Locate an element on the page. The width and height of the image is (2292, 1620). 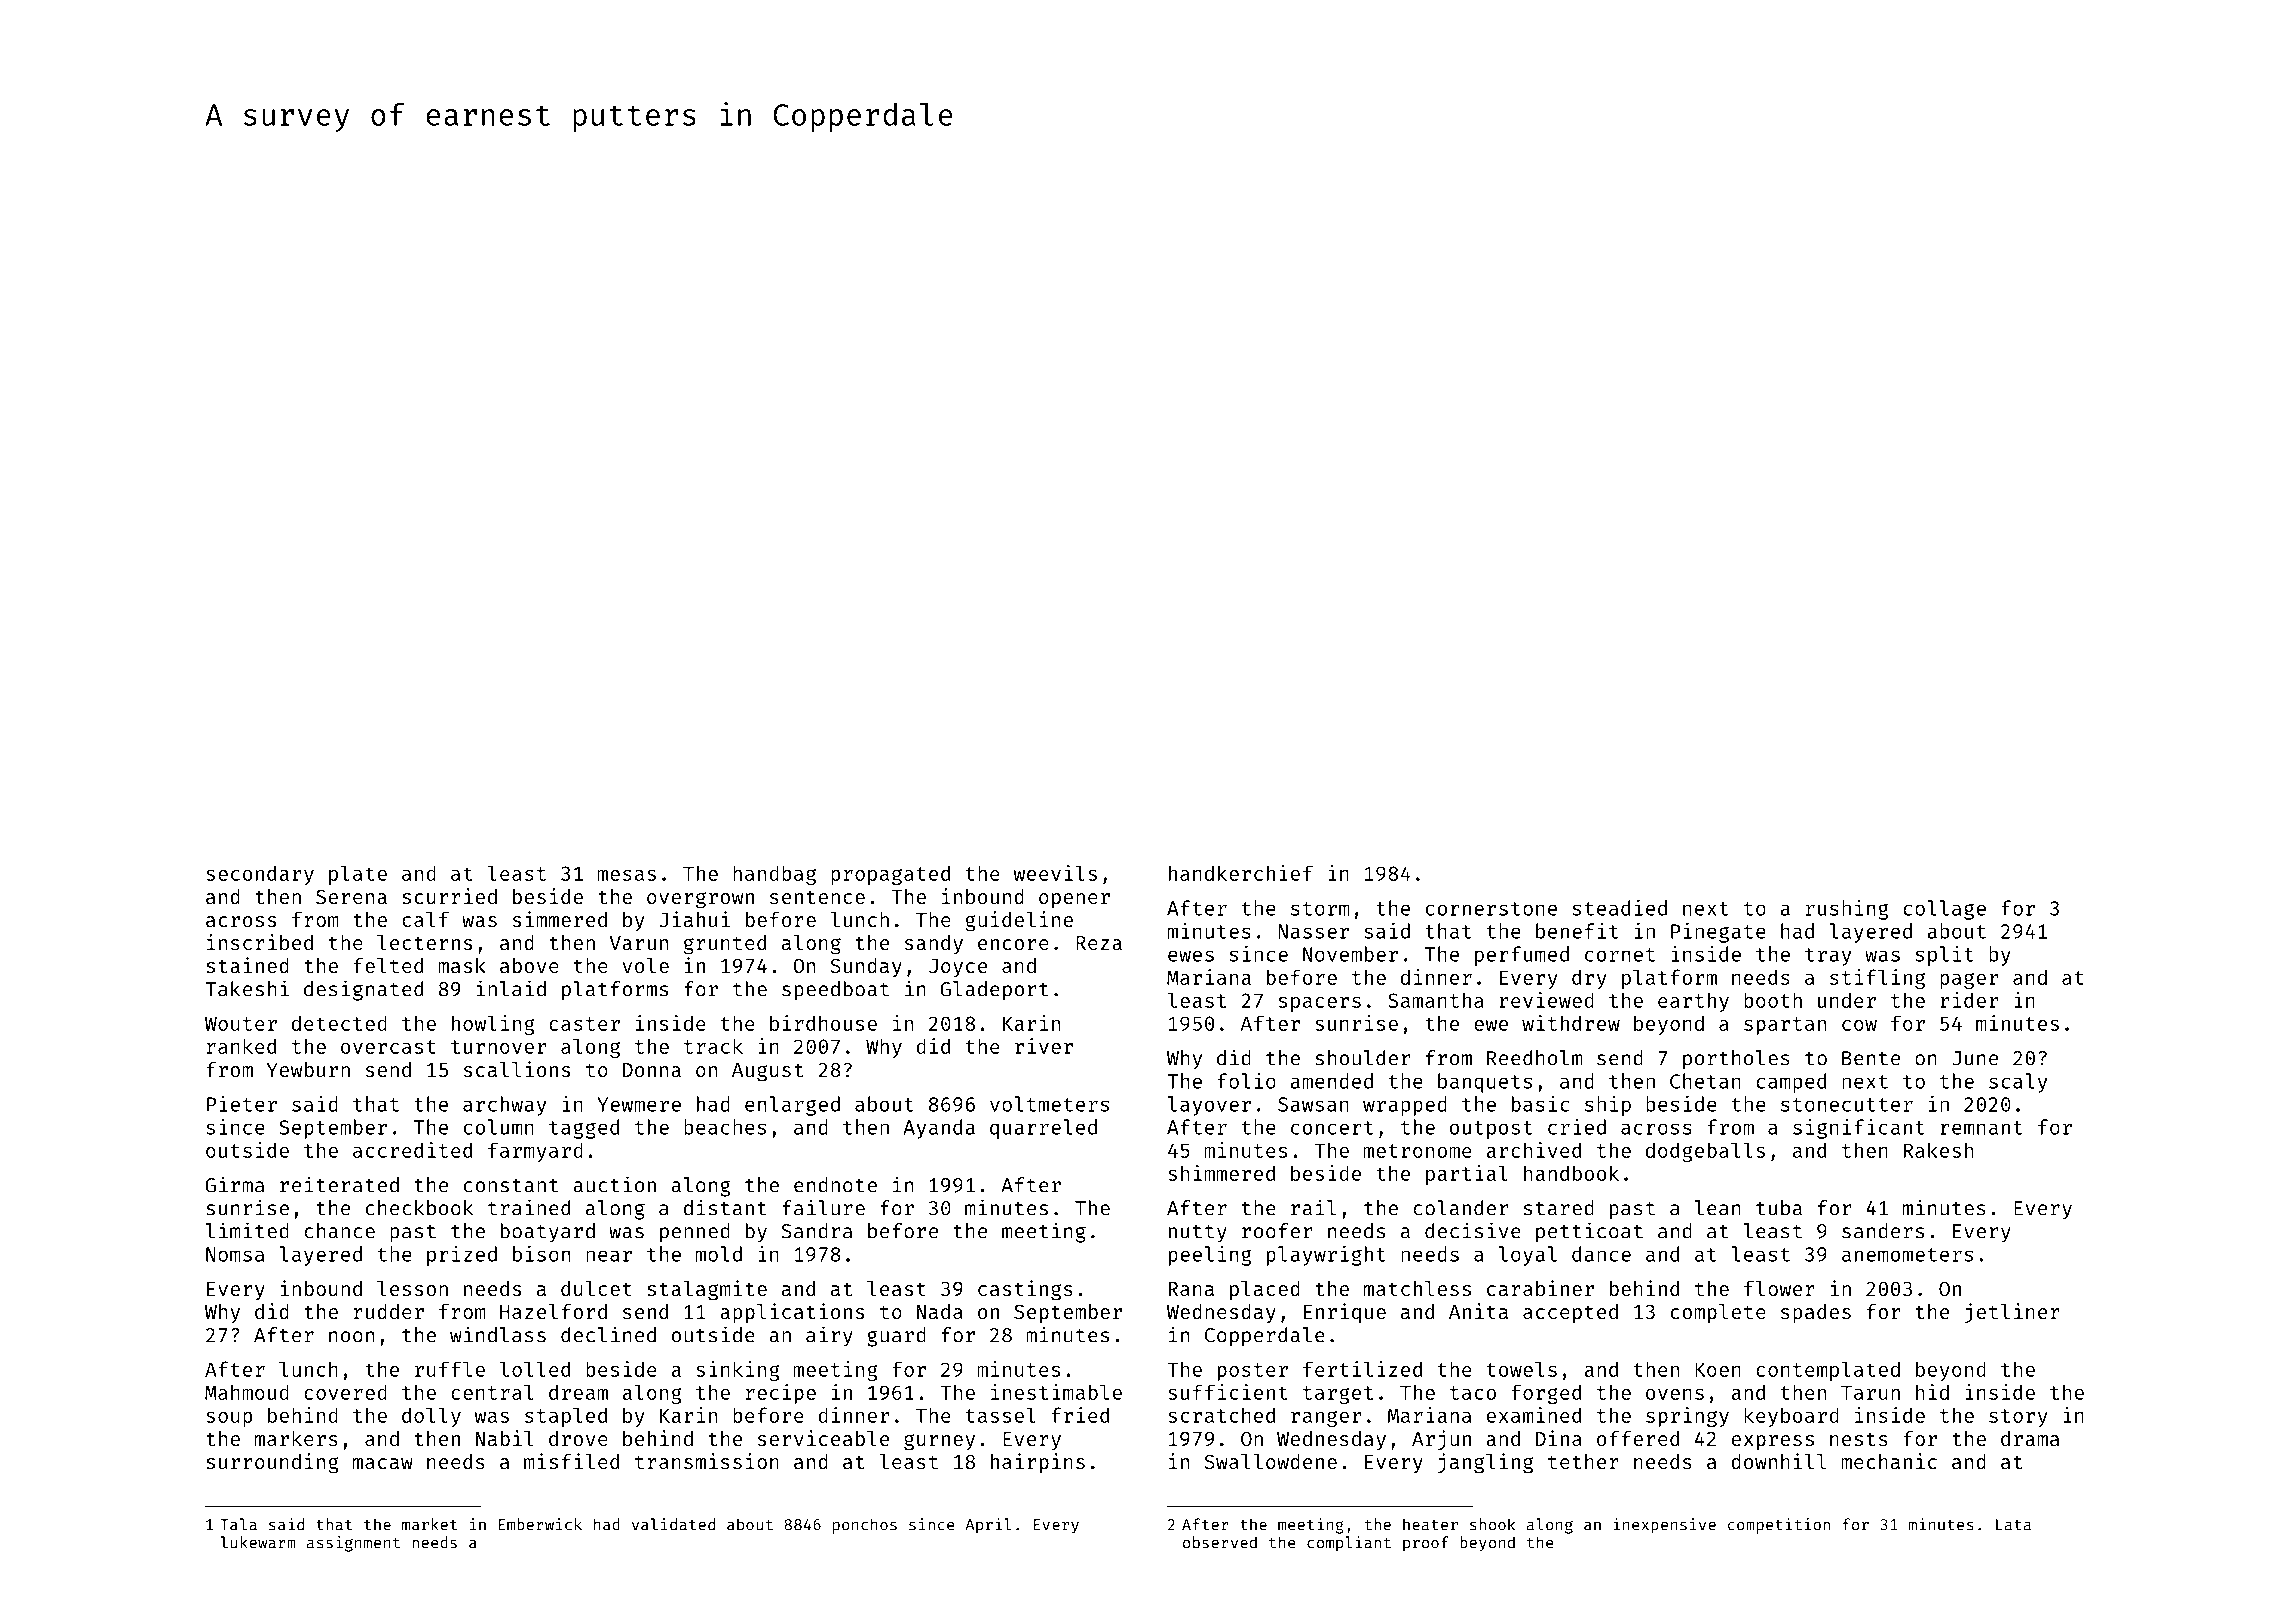
assignment is located at coordinates (353, 1544).
